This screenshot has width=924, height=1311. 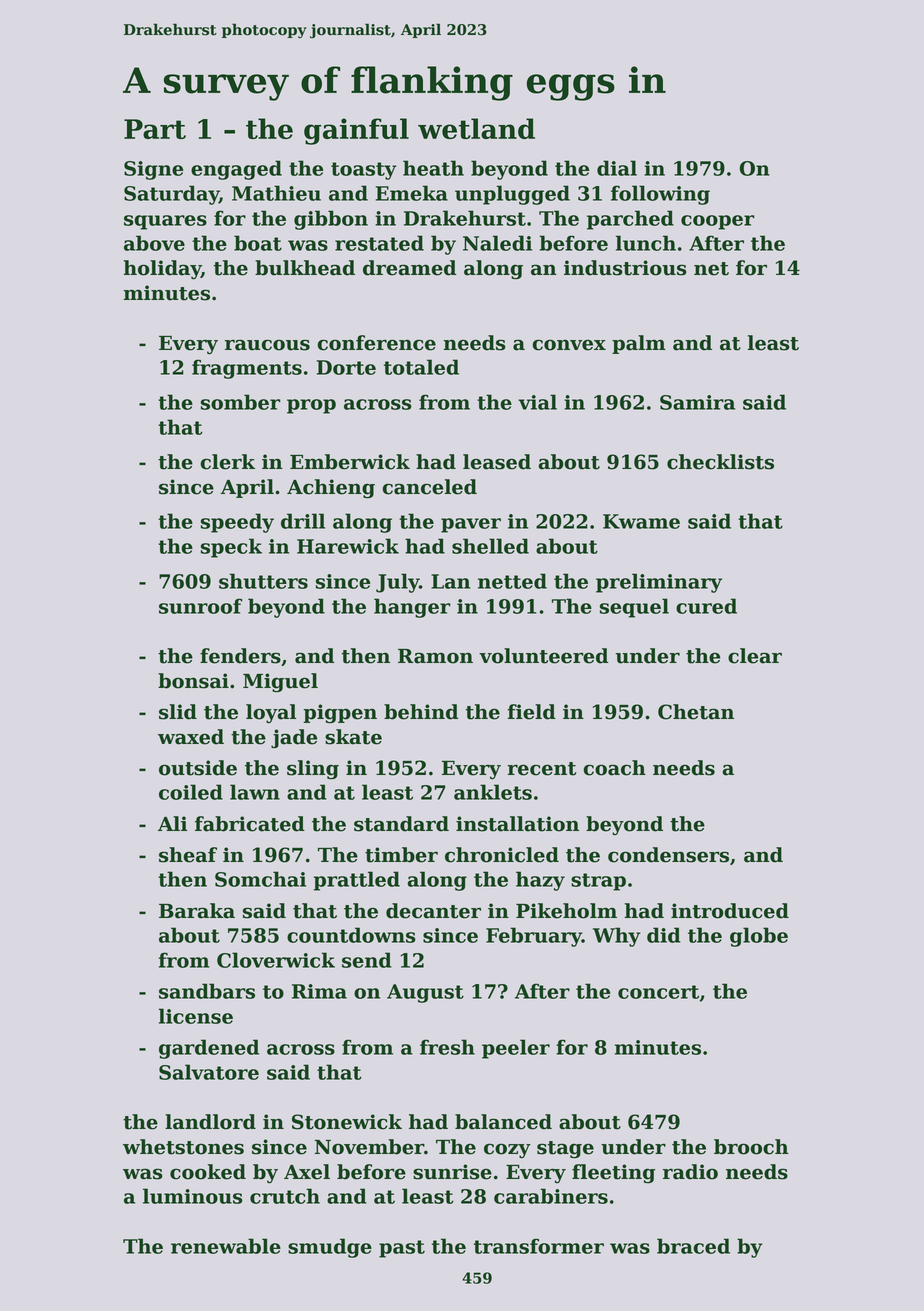 What do you see at coordinates (196, 1016) in the screenshot?
I see `license` at bounding box center [196, 1016].
